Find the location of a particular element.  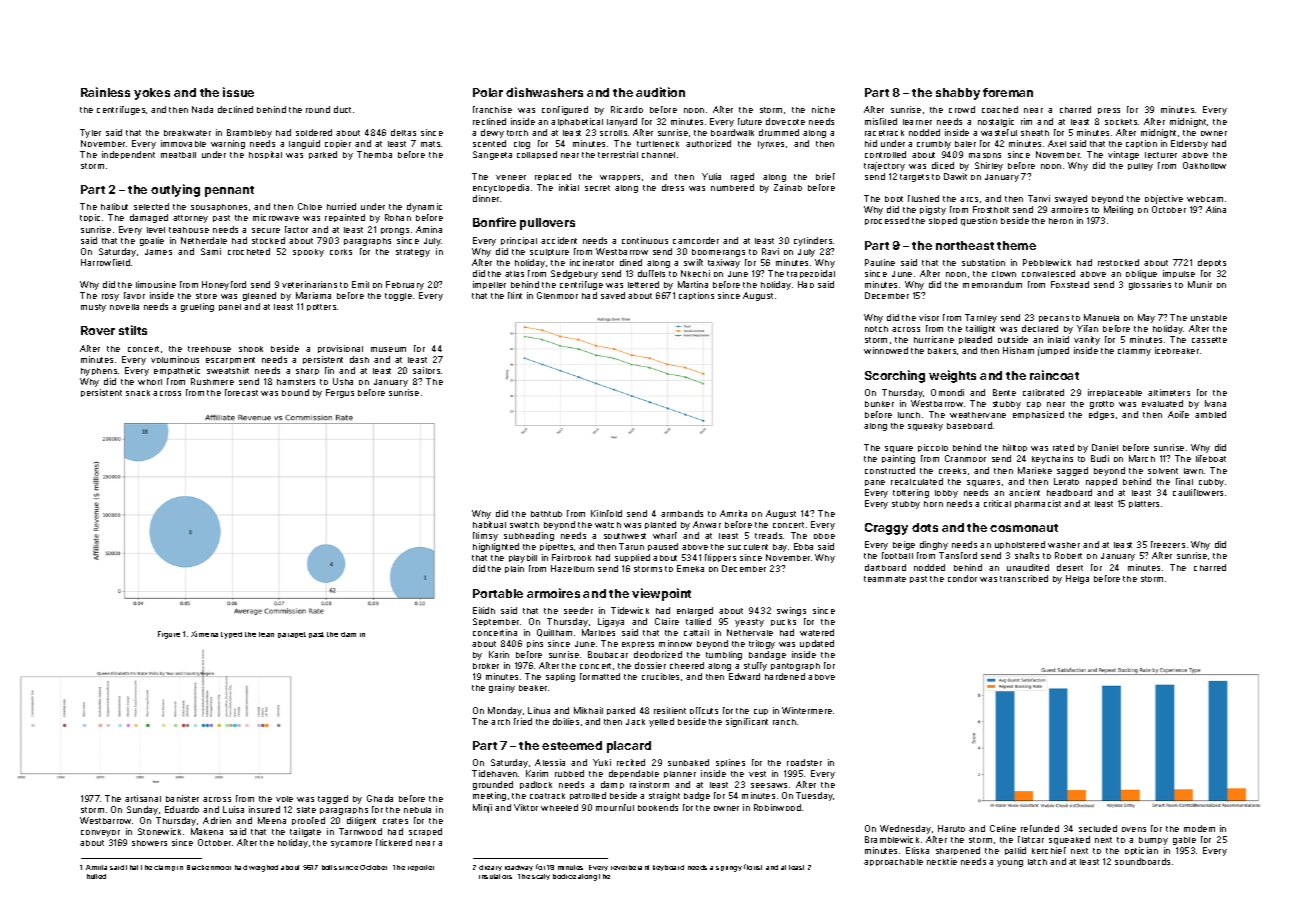

bodice is located at coordinates (564, 876).
